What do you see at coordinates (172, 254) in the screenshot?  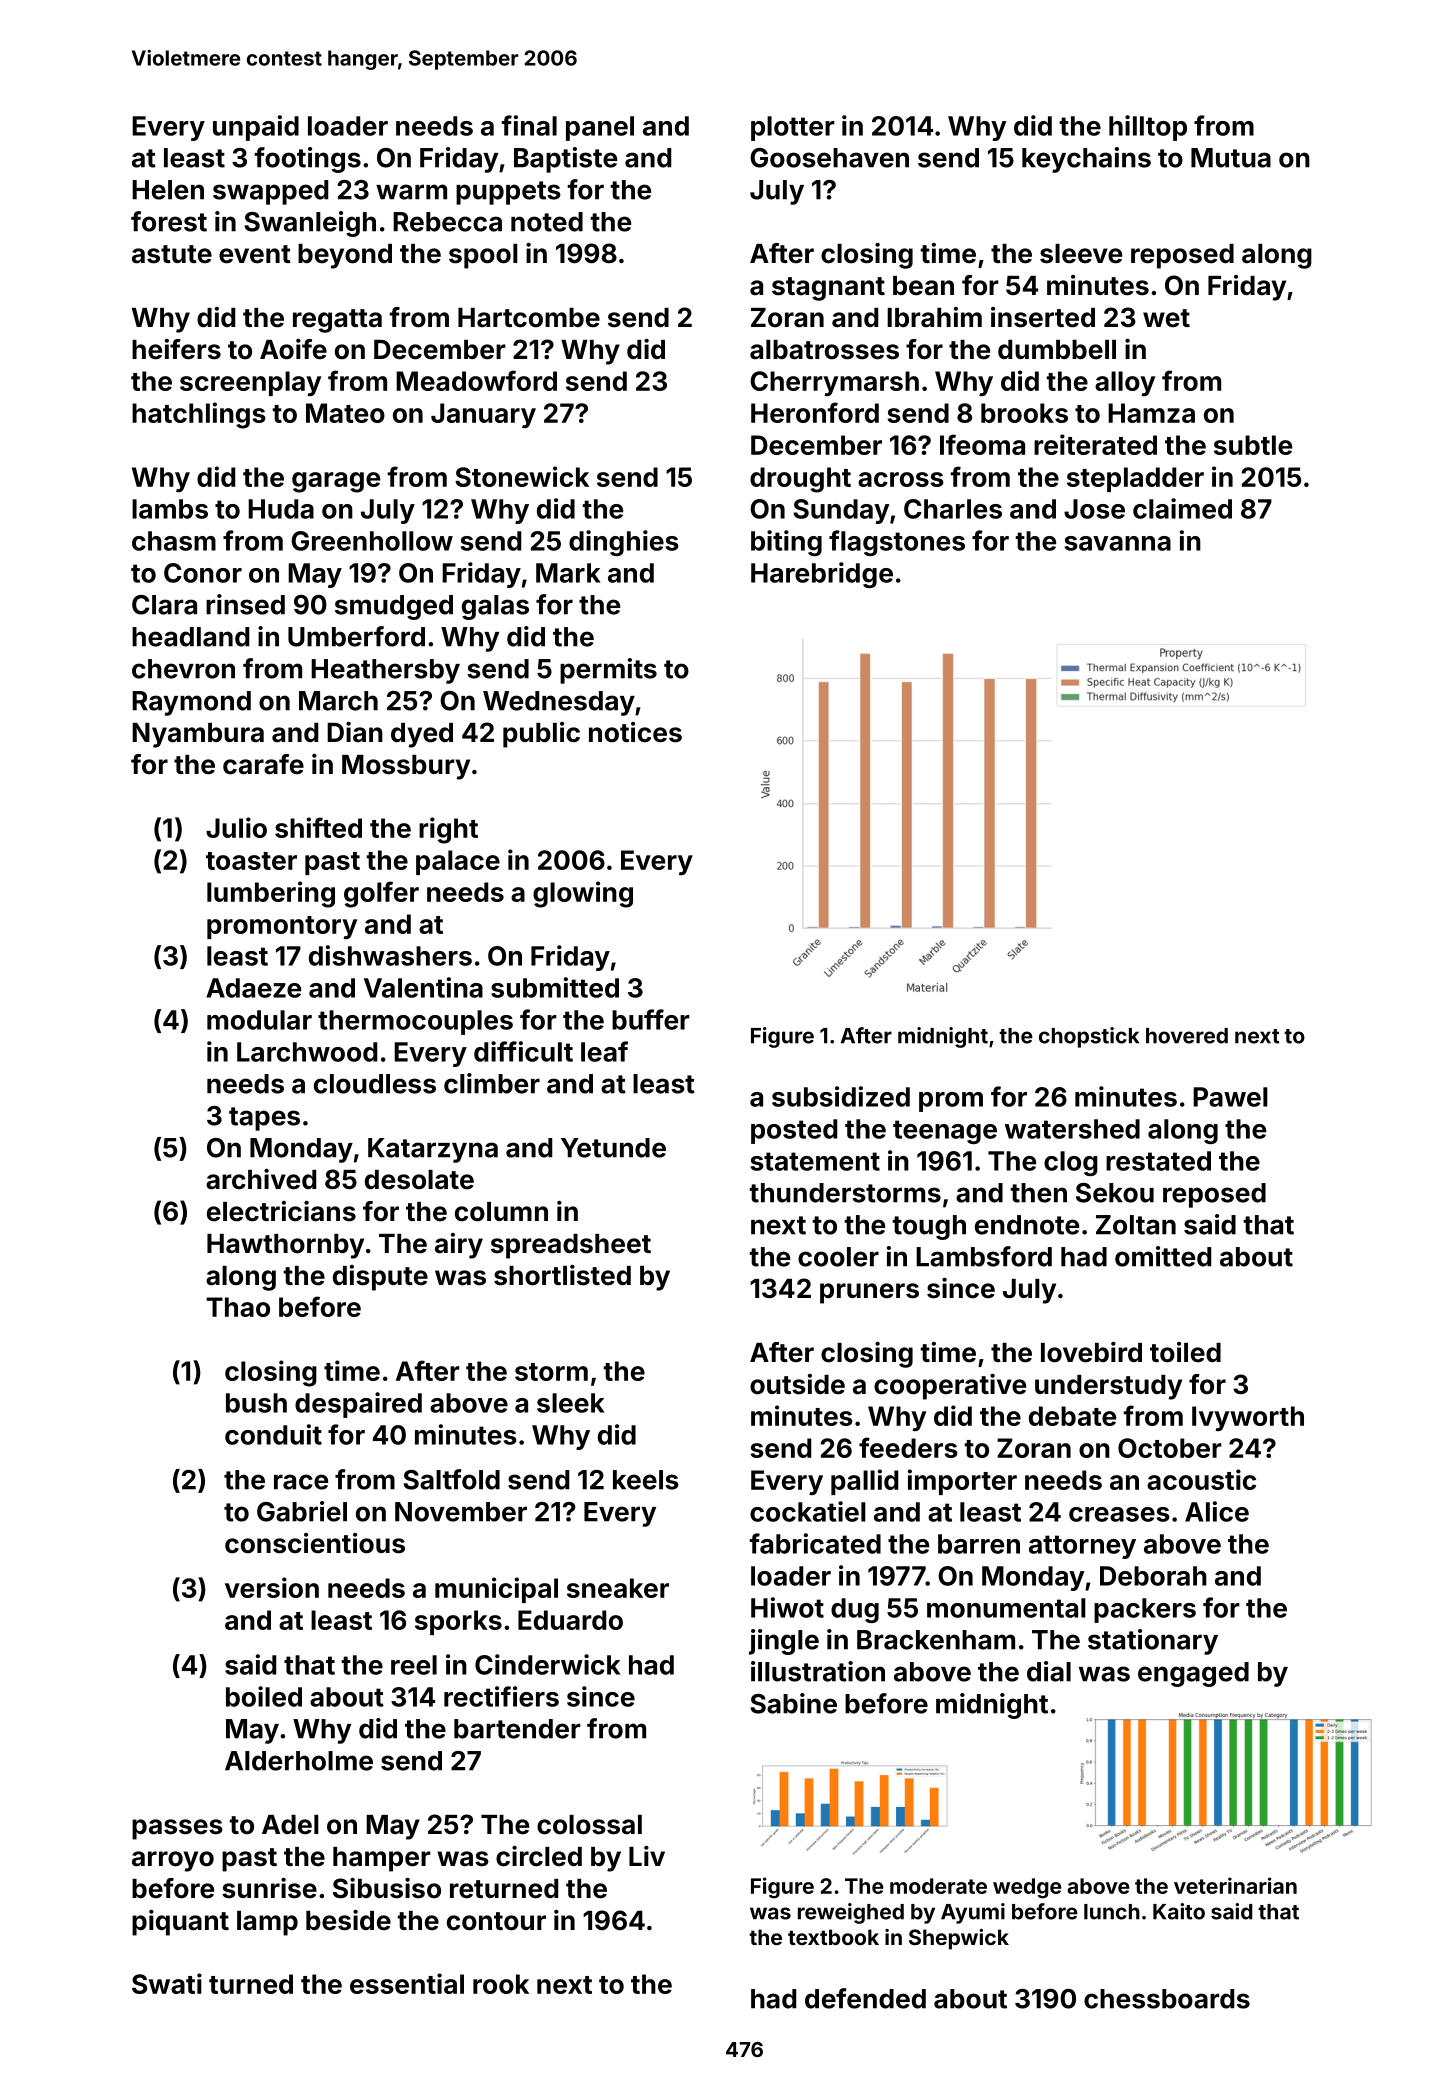 I see `astute` at bounding box center [172, 254].
